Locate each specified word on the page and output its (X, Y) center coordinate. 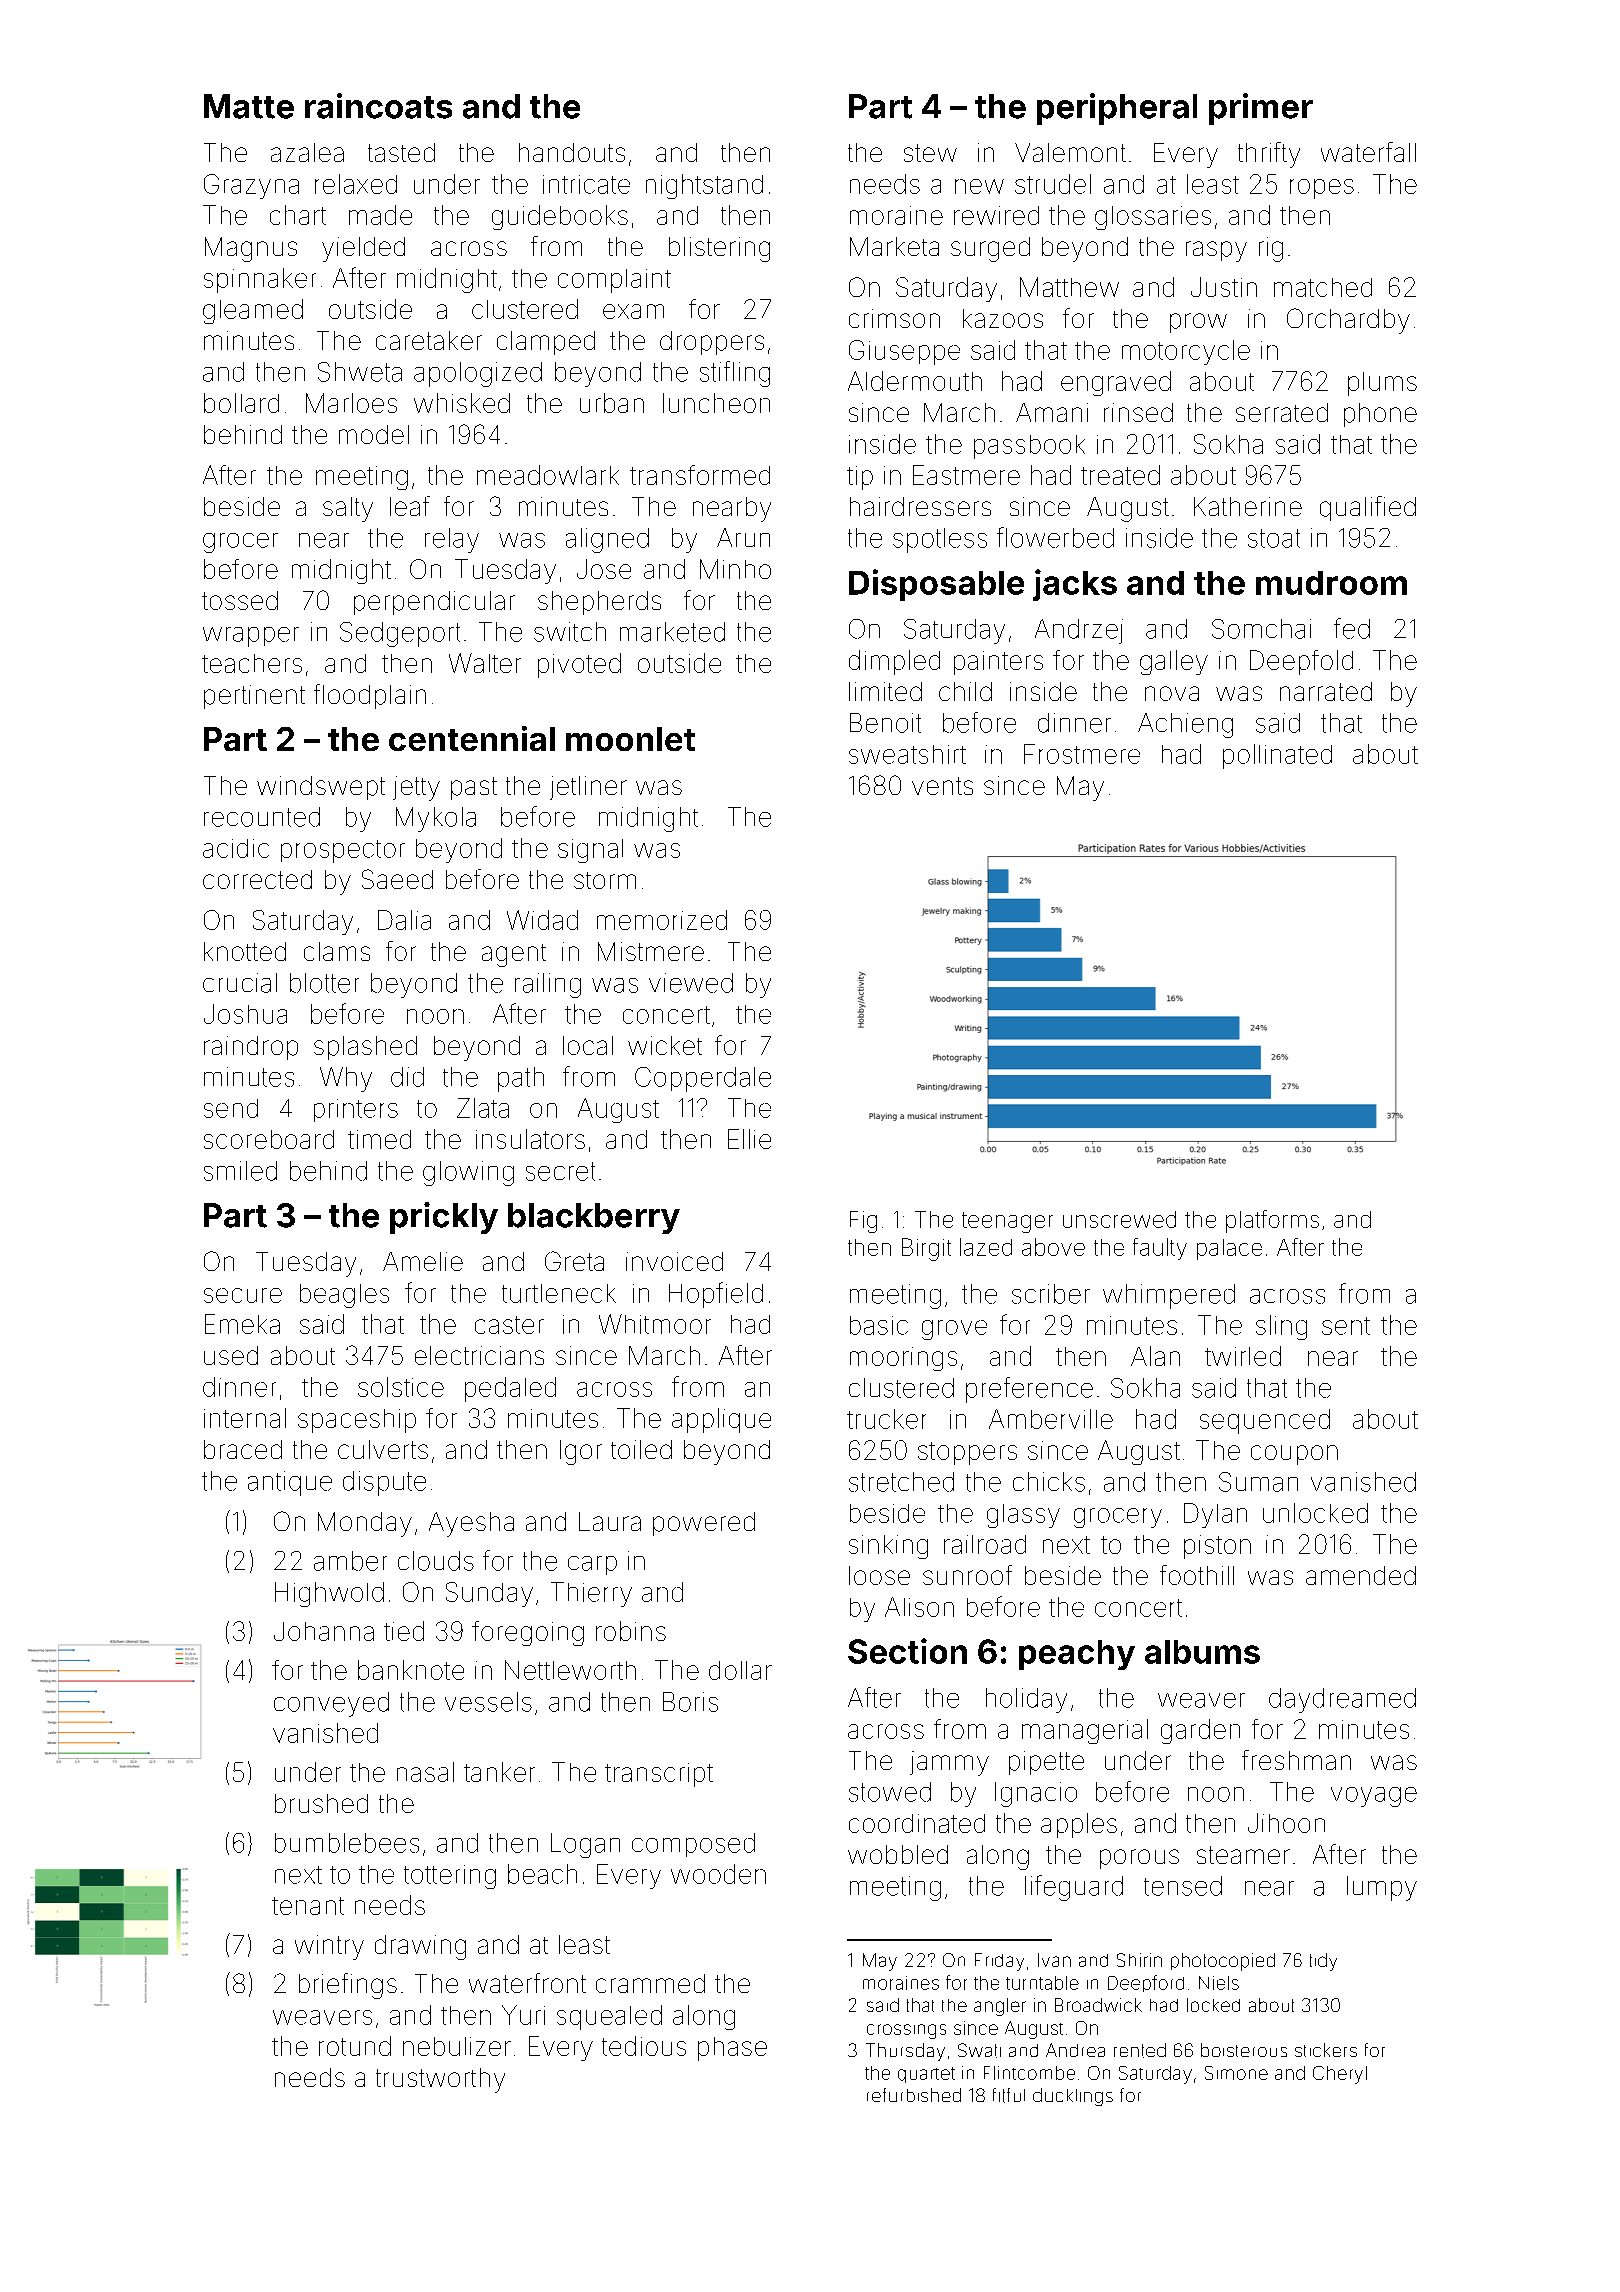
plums (1382, 384)
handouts (572, 152)
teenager (1007, 1222)
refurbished (914, 2095)
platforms (1272, 1221)
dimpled (894, 662)
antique (290, 1483)
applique (721, 1420)
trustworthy (440, 2080)
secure (243, 1295)
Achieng (1185, 725)
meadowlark (548, 475)
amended (1361, 1575)
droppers (712, 343)
